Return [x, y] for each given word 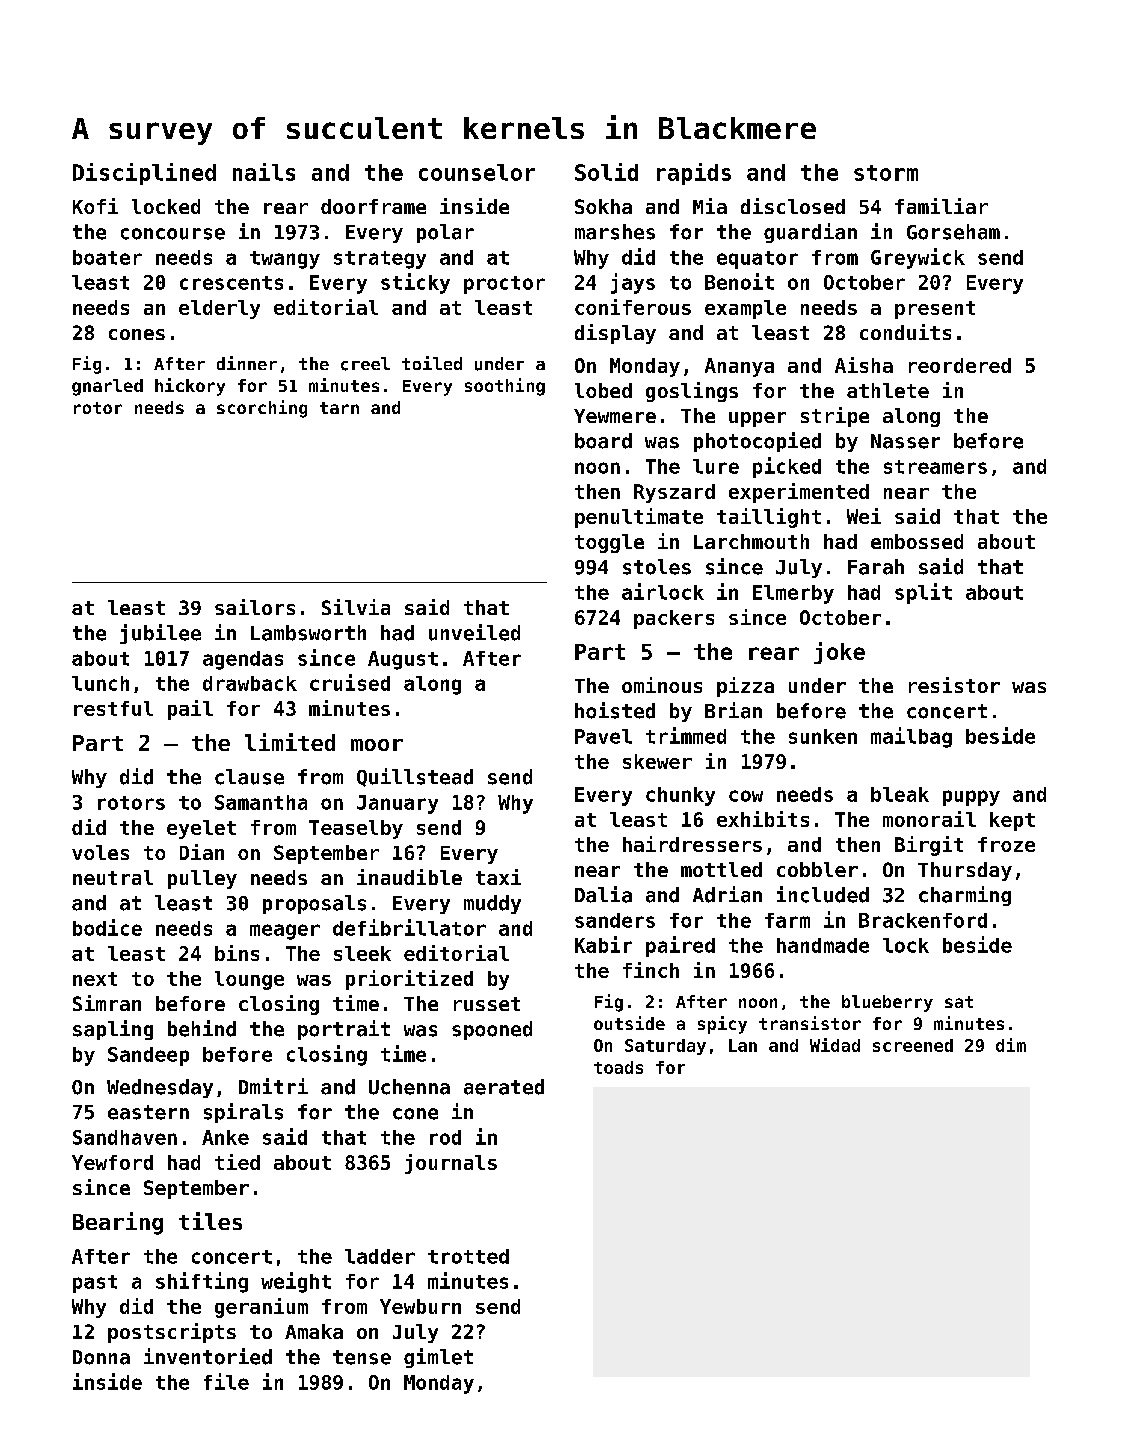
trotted [468, 1256]
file [226, 1381]
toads [618, 1067]
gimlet [438, 1358]
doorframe [373, 206]
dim [1011, 1045]
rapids [694, 174]
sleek [362, 953]
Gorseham [953, 232]
